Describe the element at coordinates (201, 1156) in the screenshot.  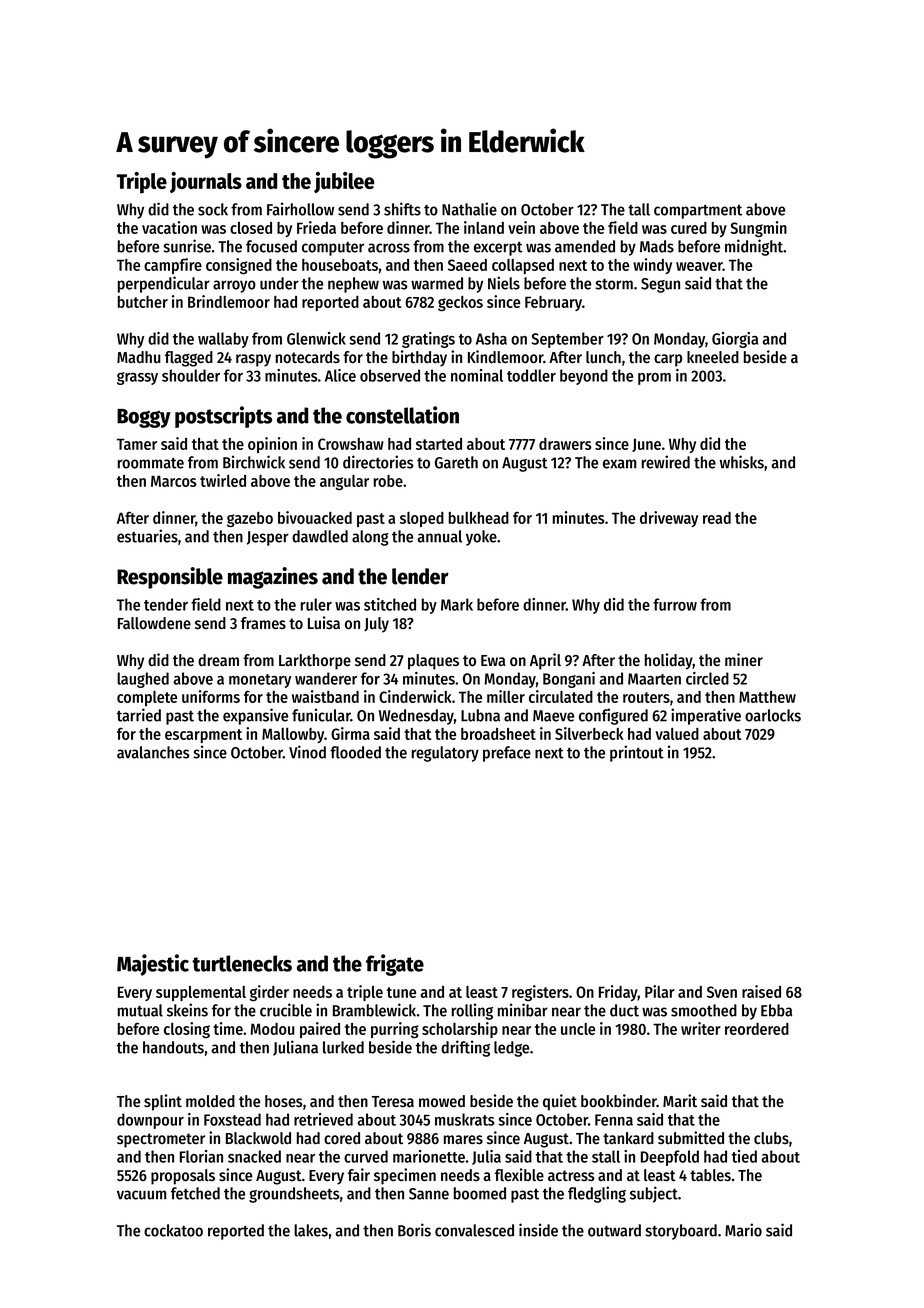
I see `Florian` at that location.
